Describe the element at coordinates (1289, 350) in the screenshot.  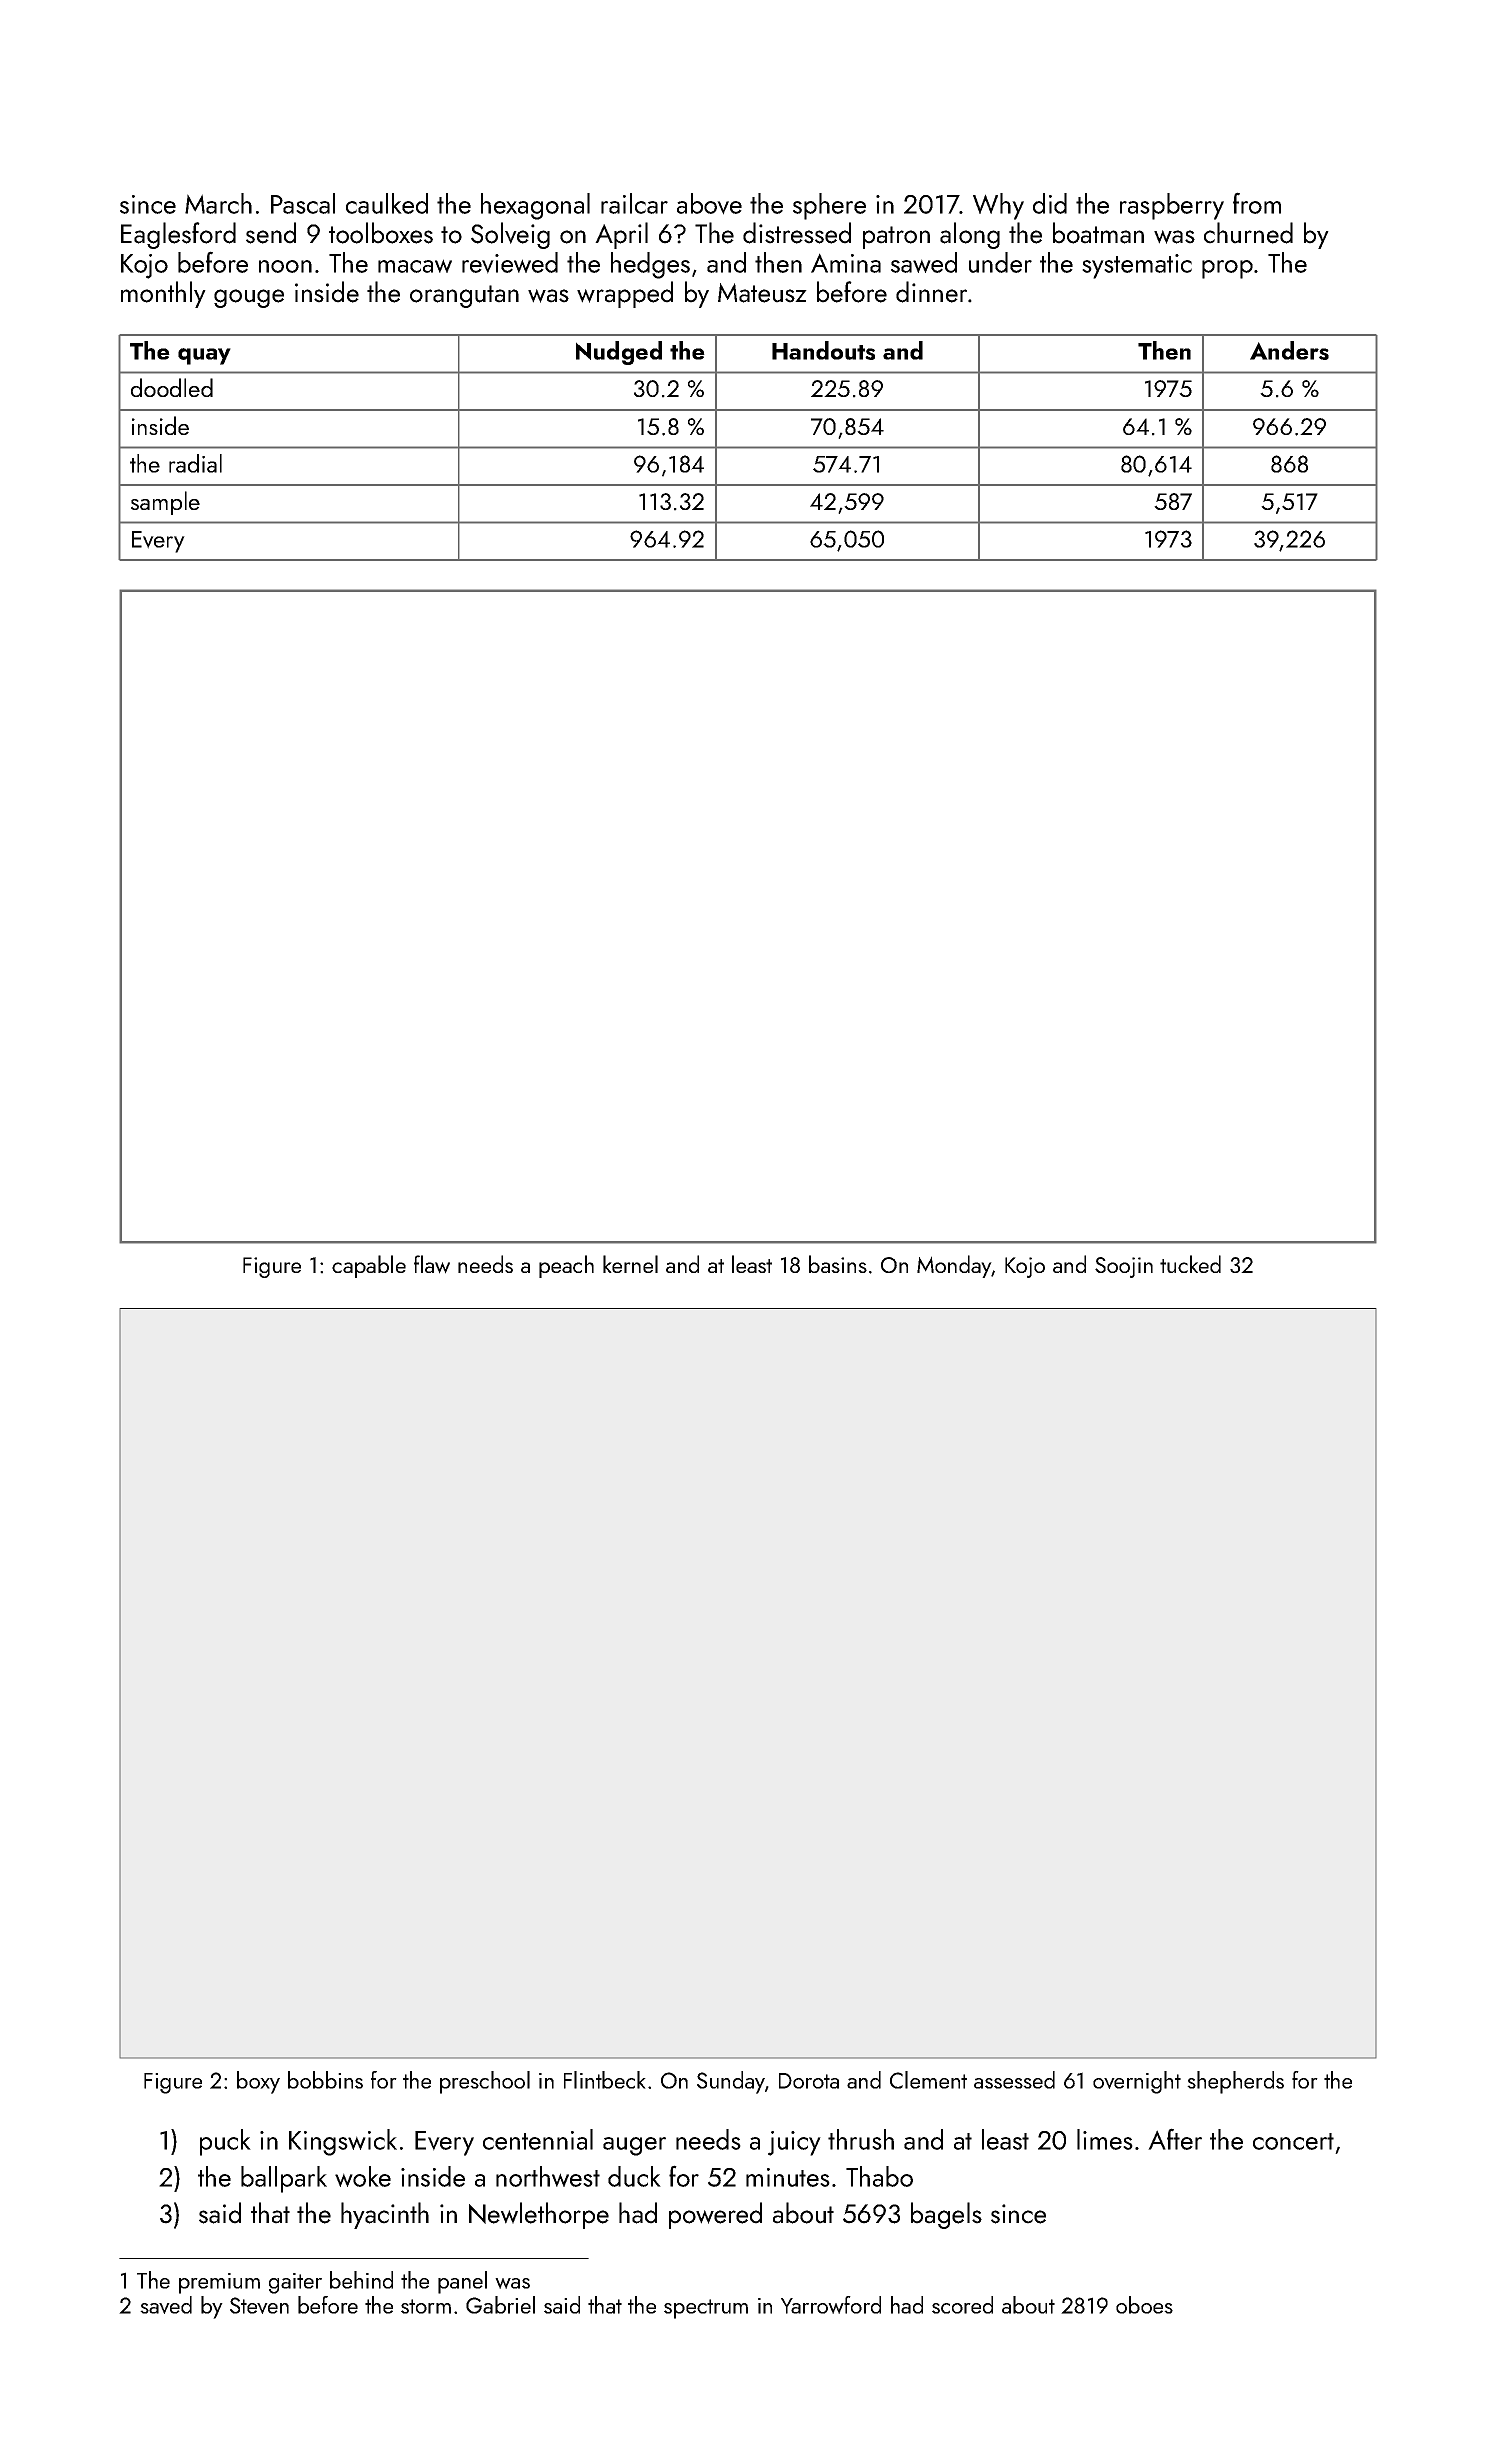
I see `Anders` at that location.
